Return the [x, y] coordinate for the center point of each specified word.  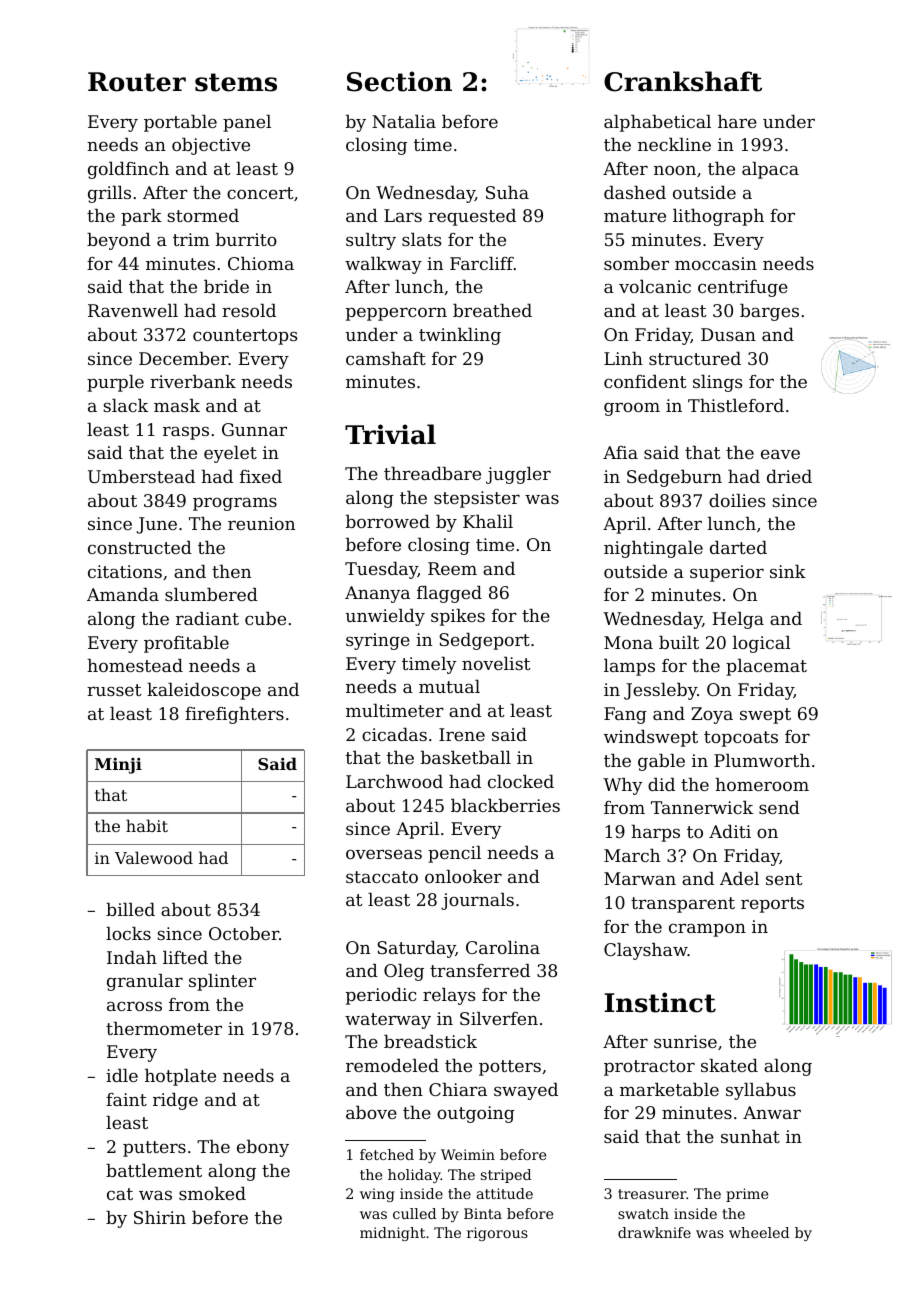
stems [236, 82]
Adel [739, 878]
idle [122, 1075]
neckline [674, 144]
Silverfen [499, 1018]
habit [147, 825]
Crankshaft [683, 81]
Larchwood [394, 781]
